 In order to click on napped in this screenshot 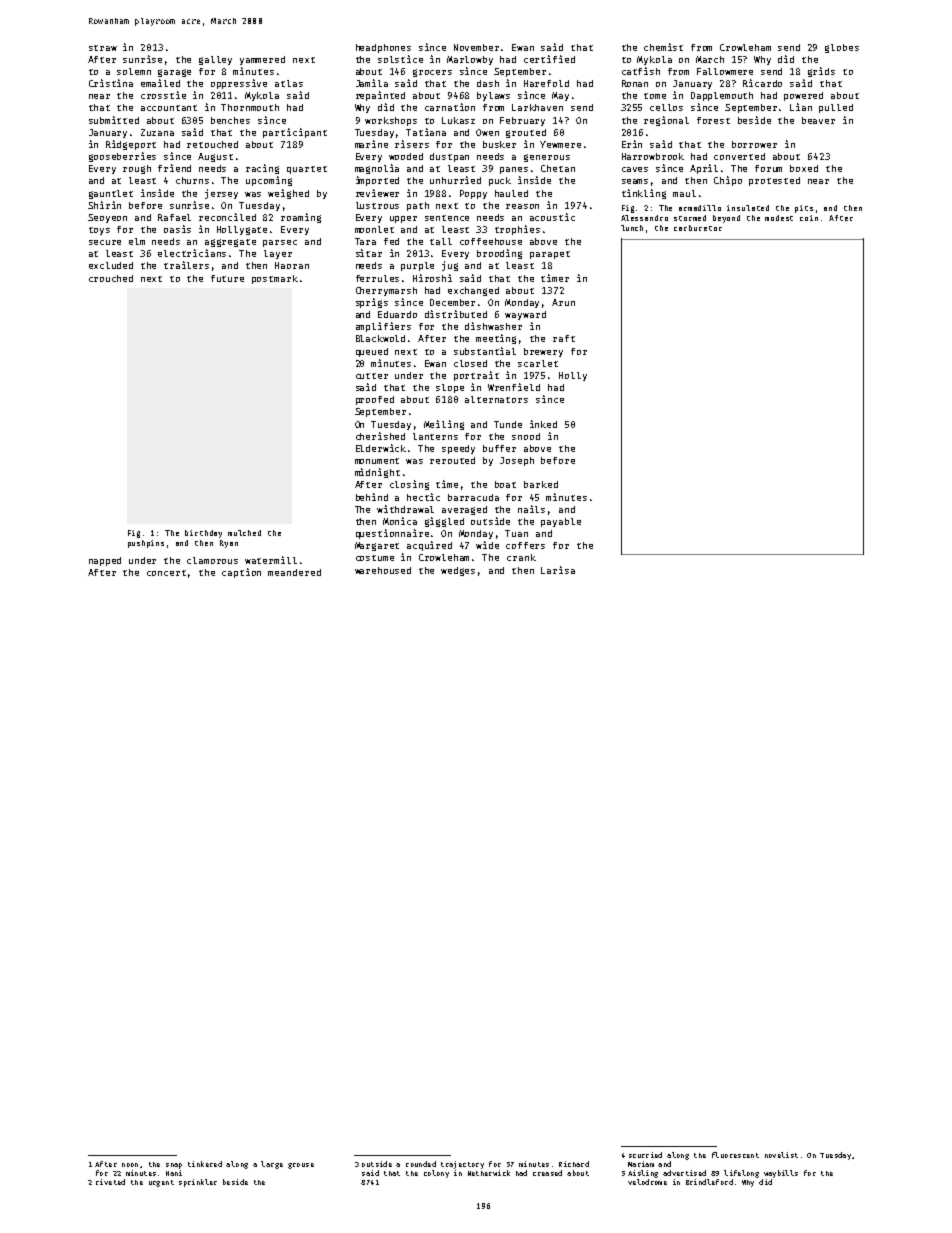, I will do `click(105, 561)`.
